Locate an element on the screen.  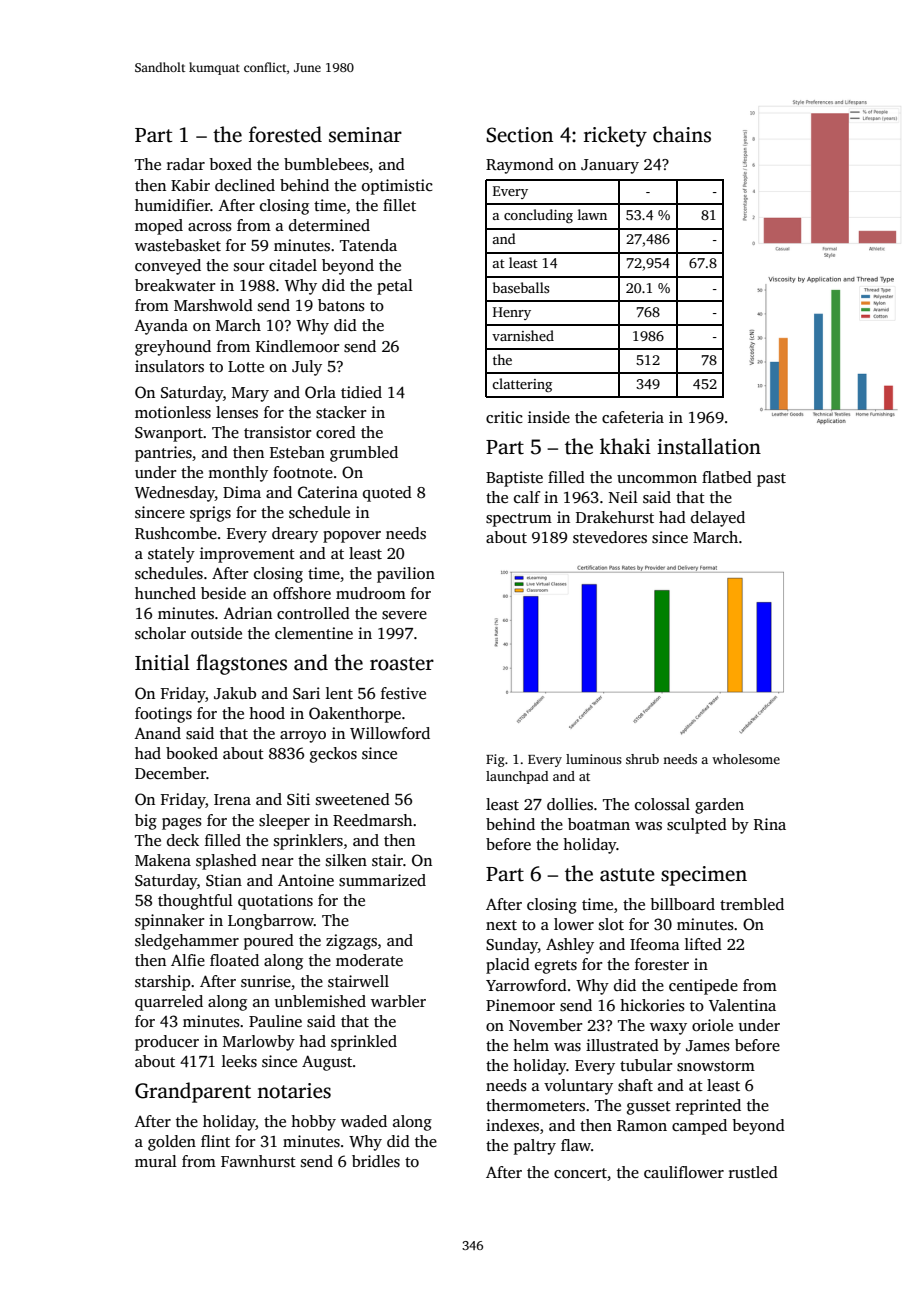
concert is located at coordinates (580, 1173).
